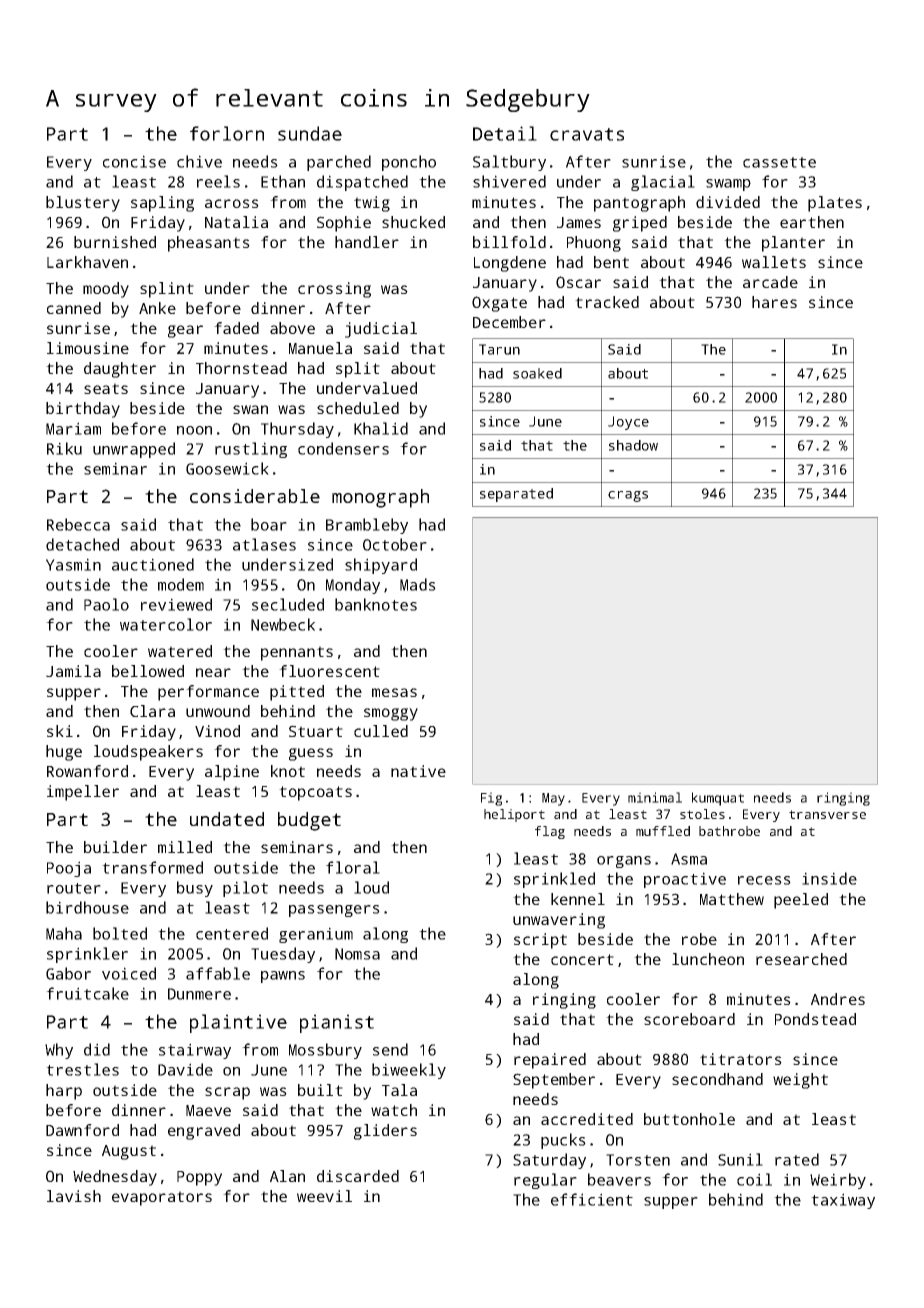 This screenshot has width=924, height=1308. What do you see at coordinates (324, 1196) in the screenshot?
I see `weevil` at bounding box center [324, 1196].
